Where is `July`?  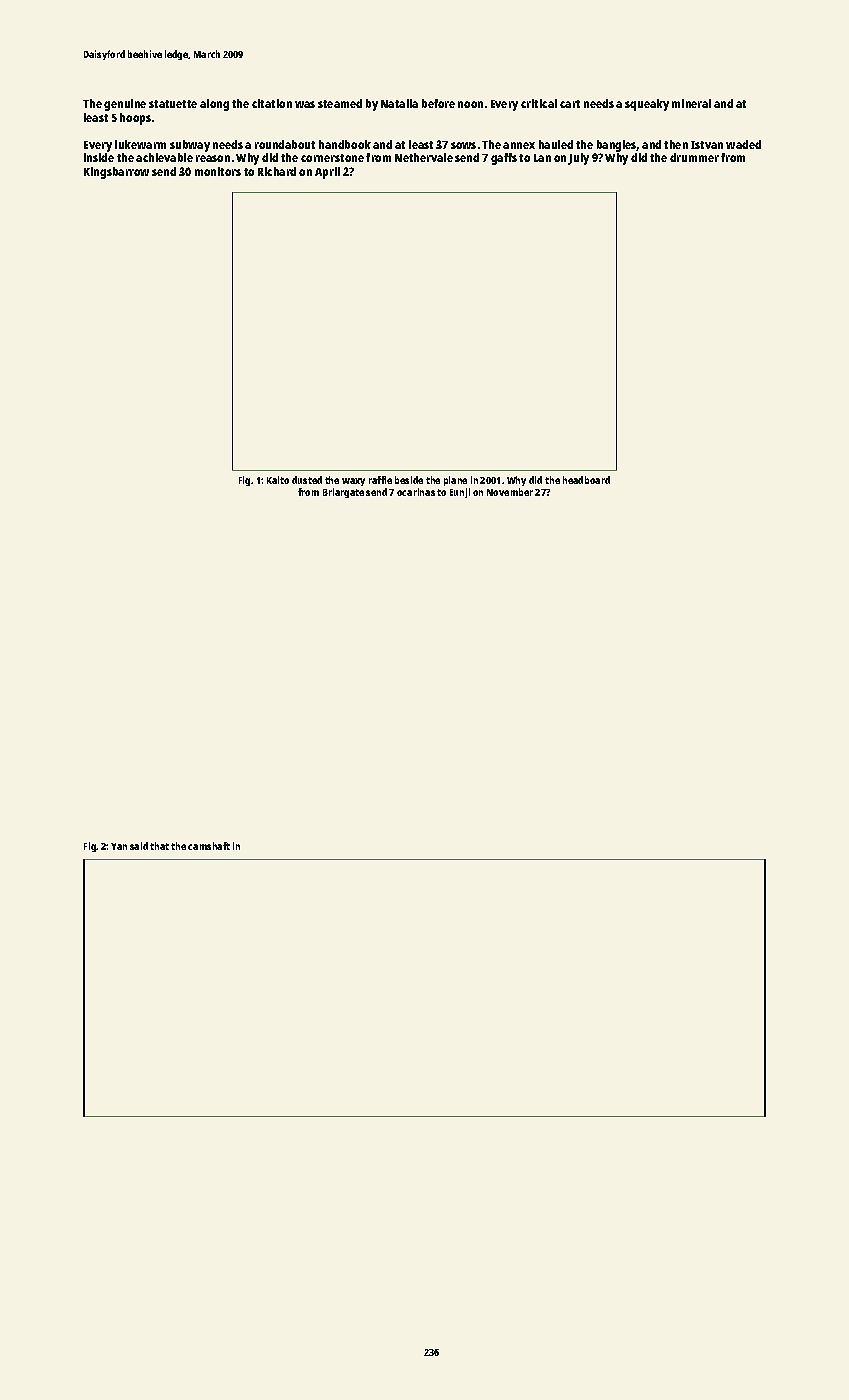 July is located at coordinates (578, 159).
